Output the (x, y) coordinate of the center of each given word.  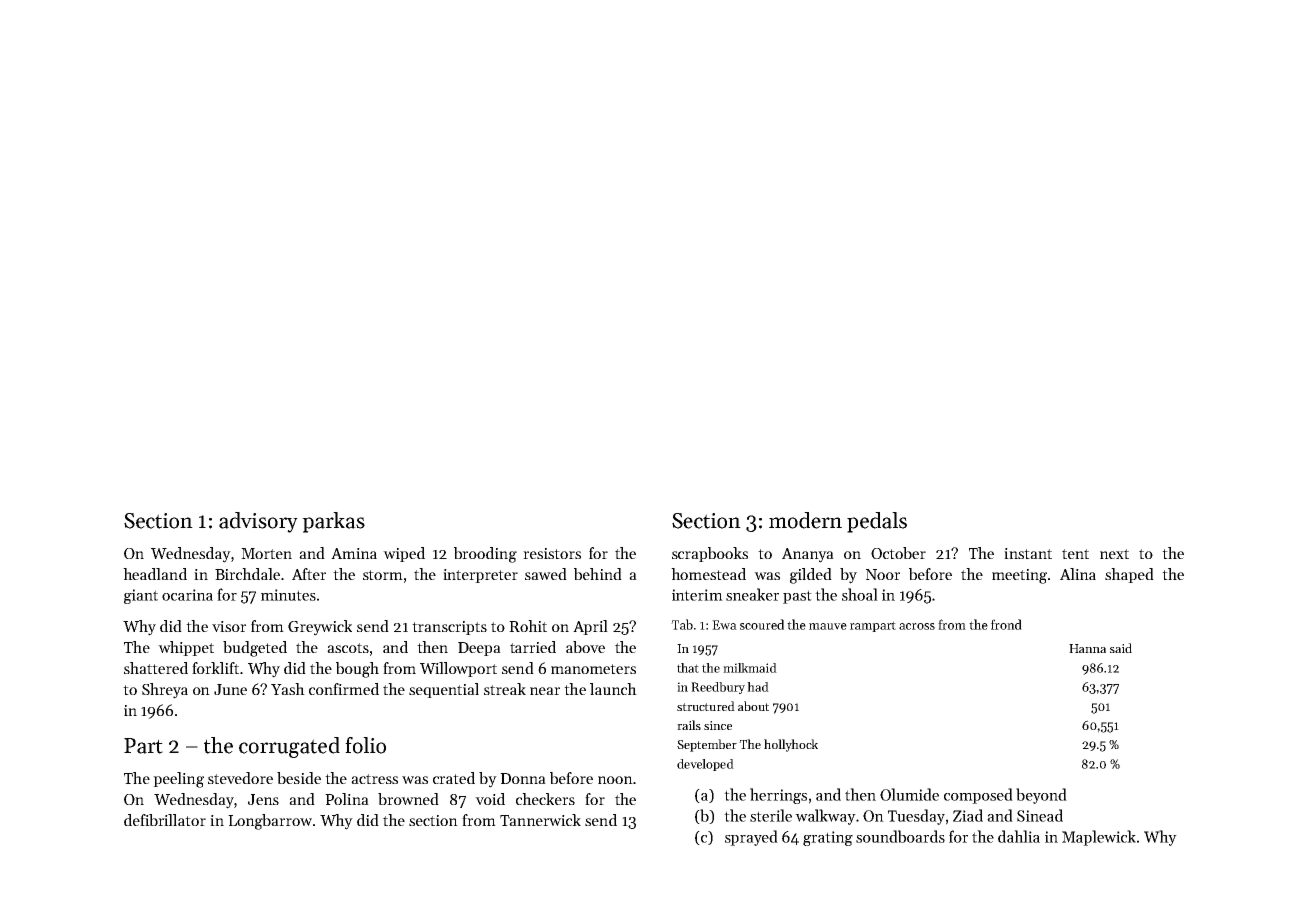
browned (408, 799)
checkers (545, 799)
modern (805, 520)
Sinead (1040, 815)
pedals (877, 522)
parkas (333, 522)
